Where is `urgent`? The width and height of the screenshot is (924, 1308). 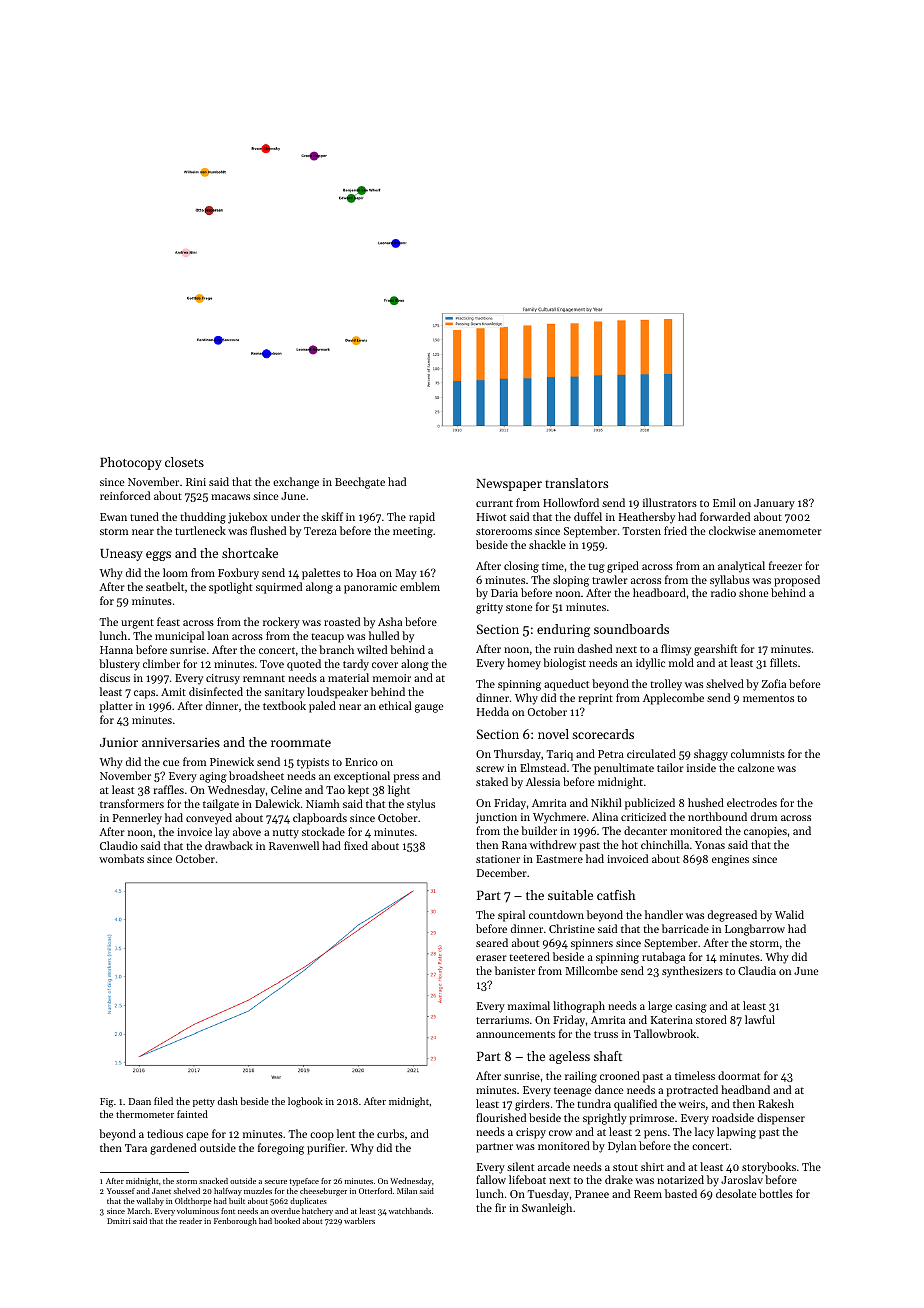 urgent is located at coordinates (137, 624).
